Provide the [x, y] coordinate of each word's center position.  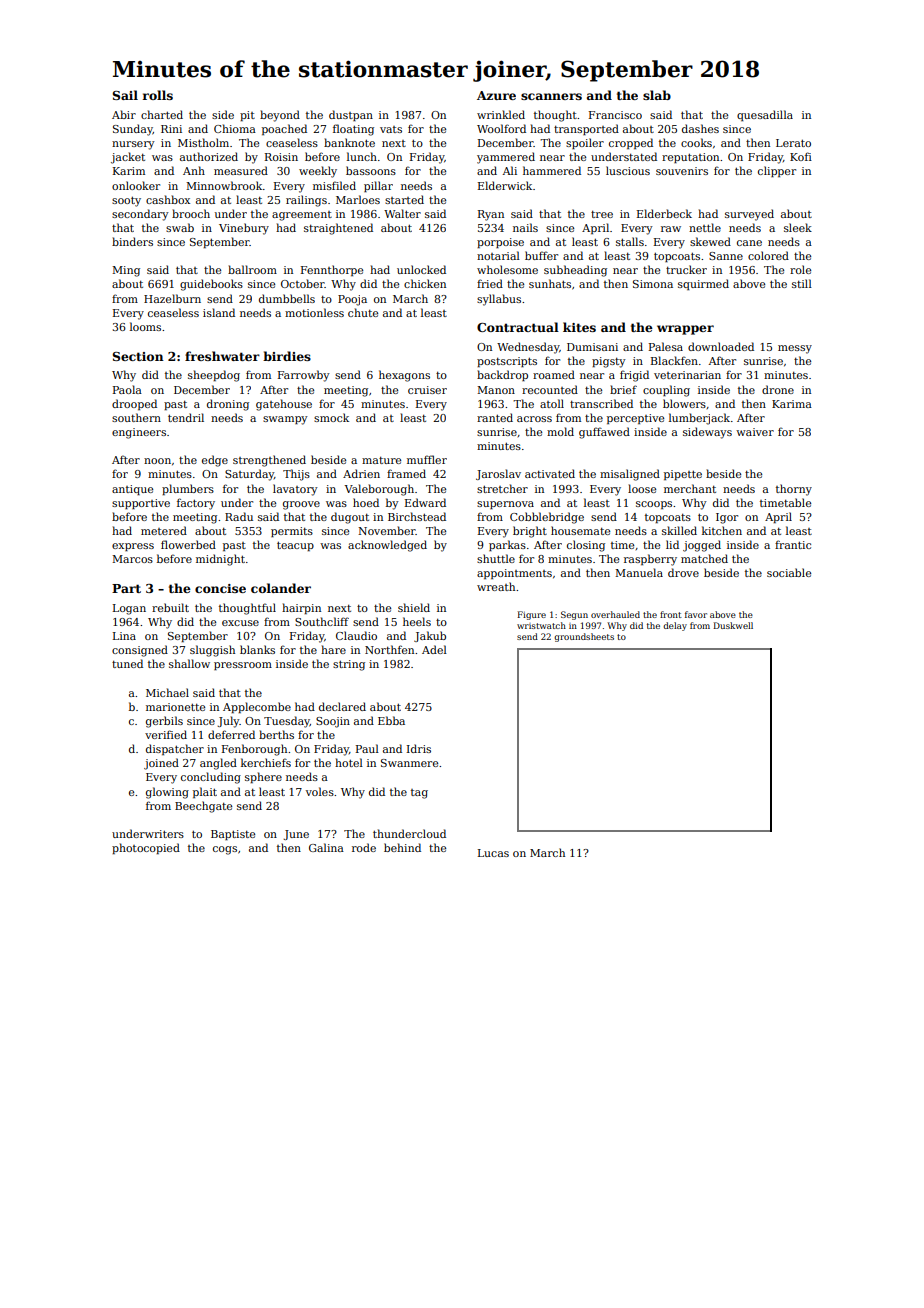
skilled [679, 530]
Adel [434, 649]
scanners [551, 96]
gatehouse [284, 405]
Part [126, 588]
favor [696, 614]
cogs [225, 850]
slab [657, 95]
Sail [125, 95]
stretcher [502, 488]
